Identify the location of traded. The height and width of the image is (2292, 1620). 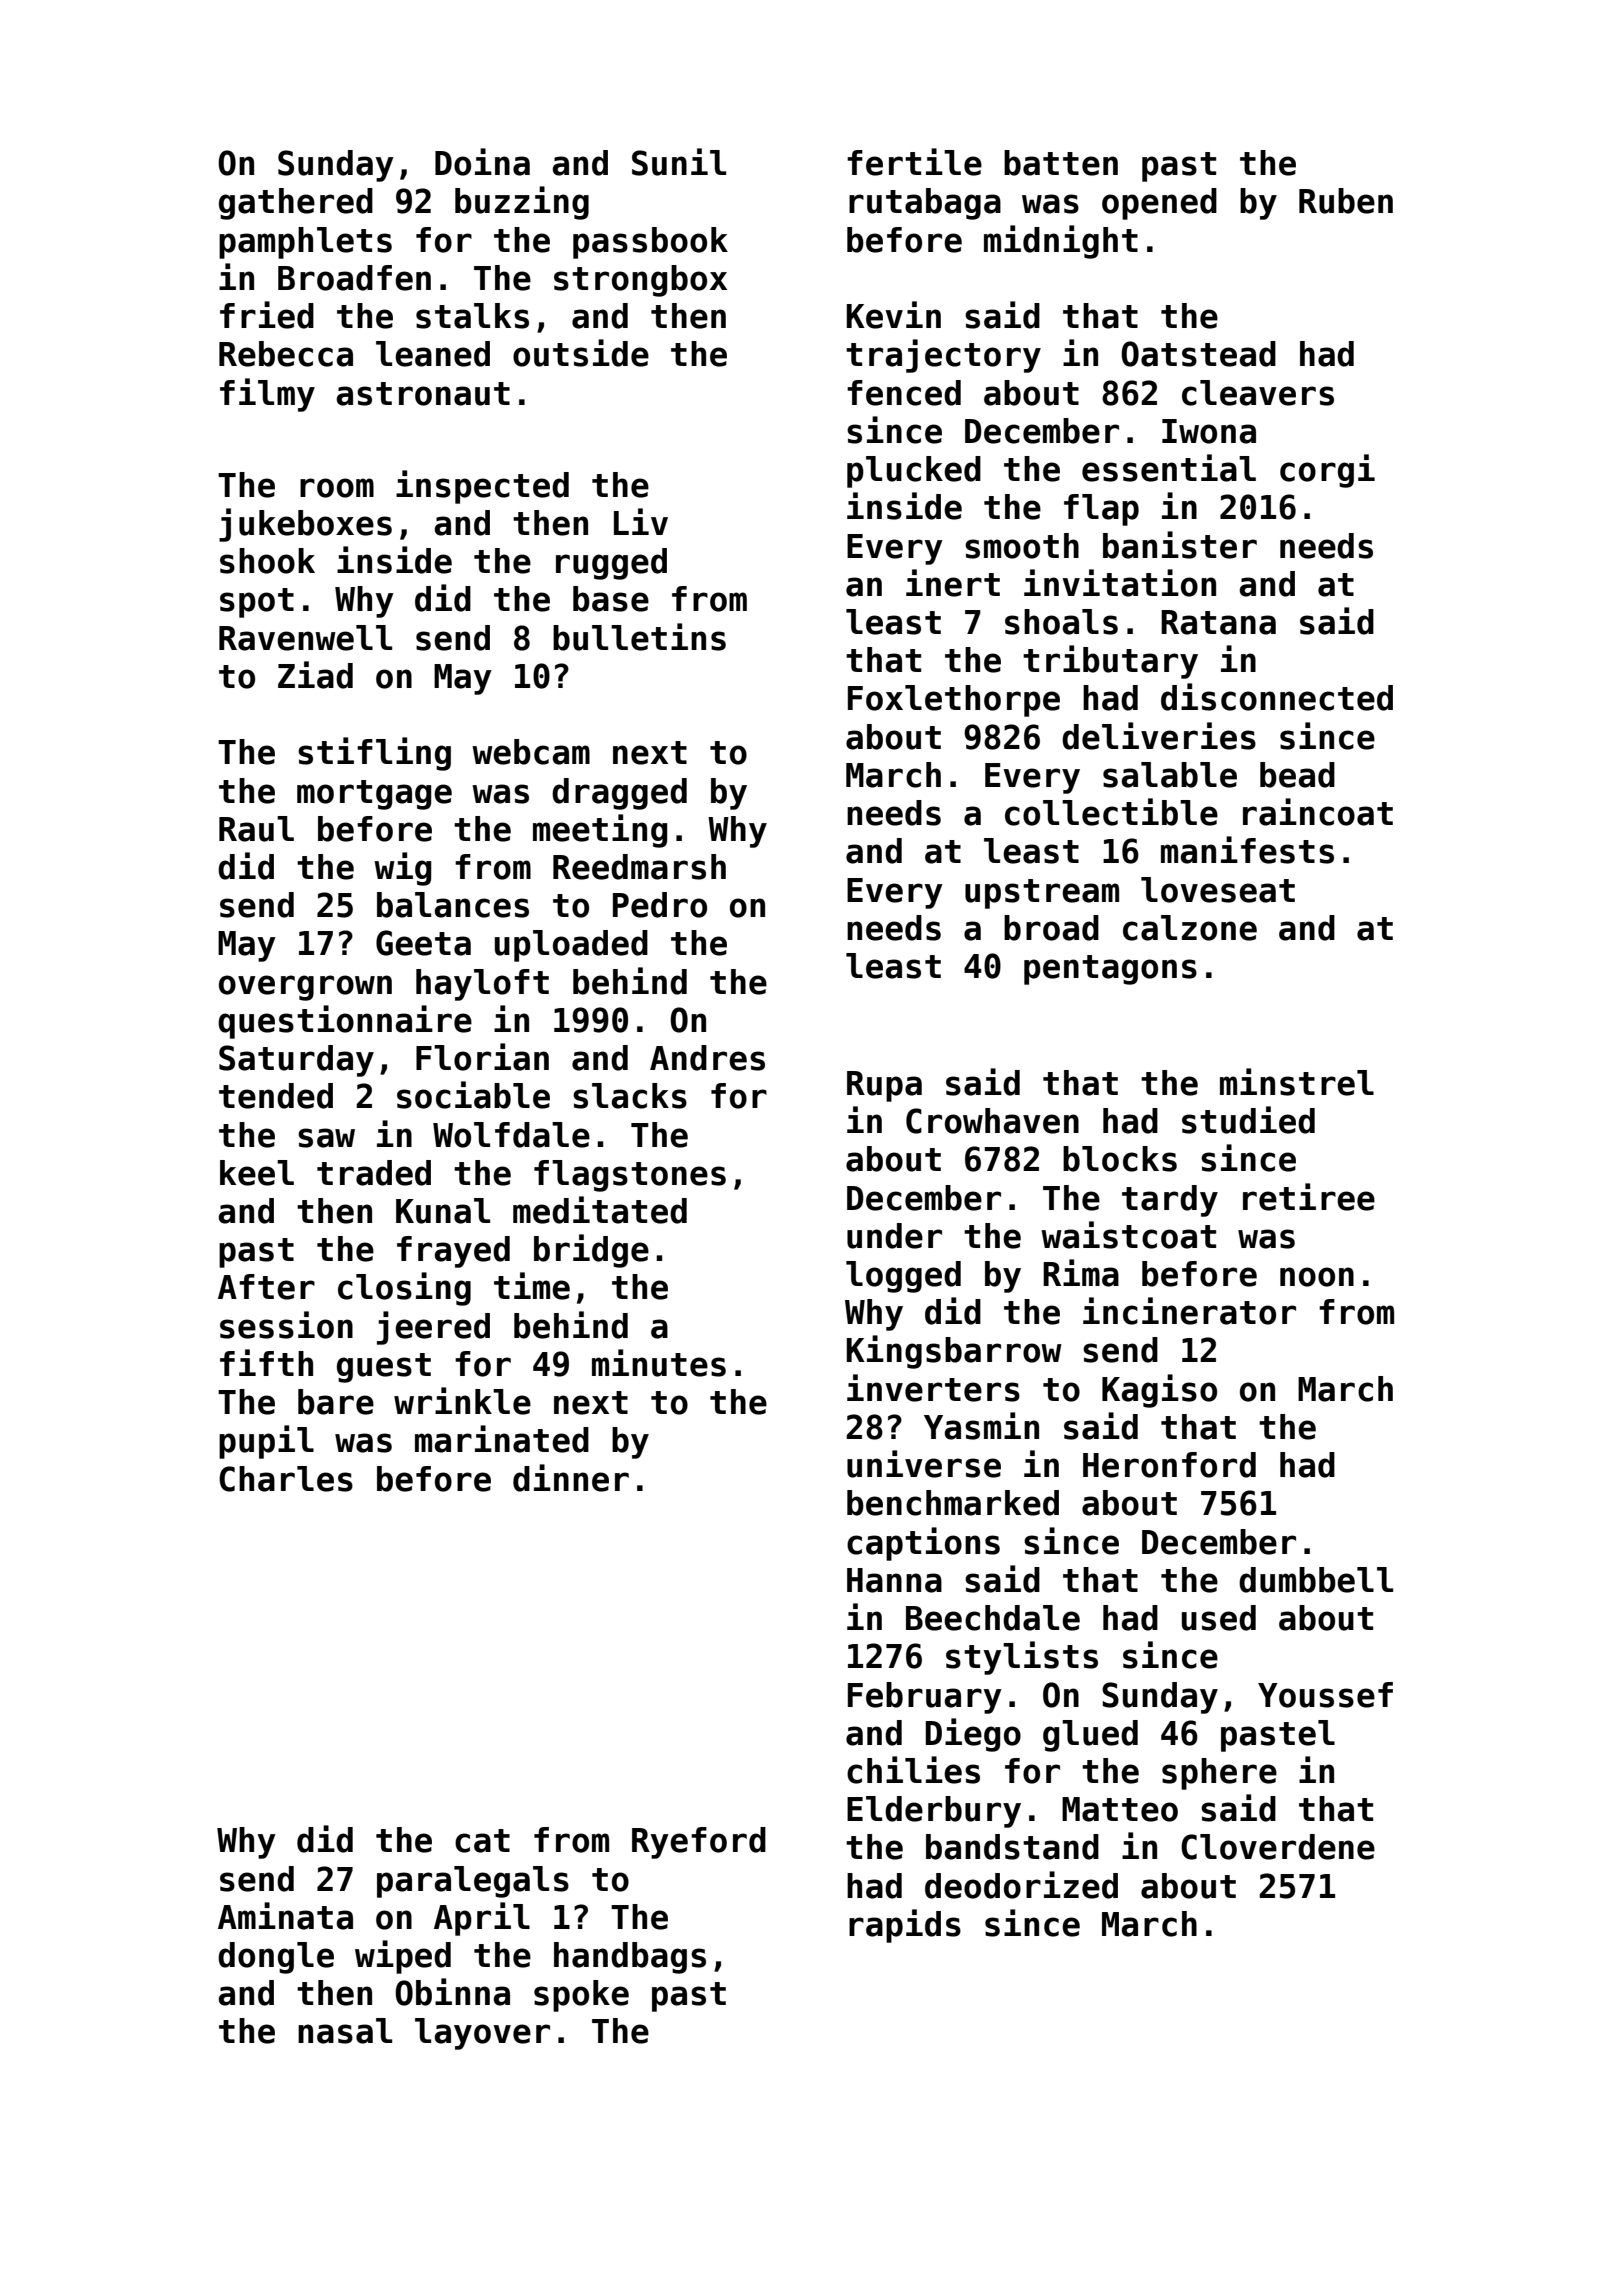
(374, 1173).
